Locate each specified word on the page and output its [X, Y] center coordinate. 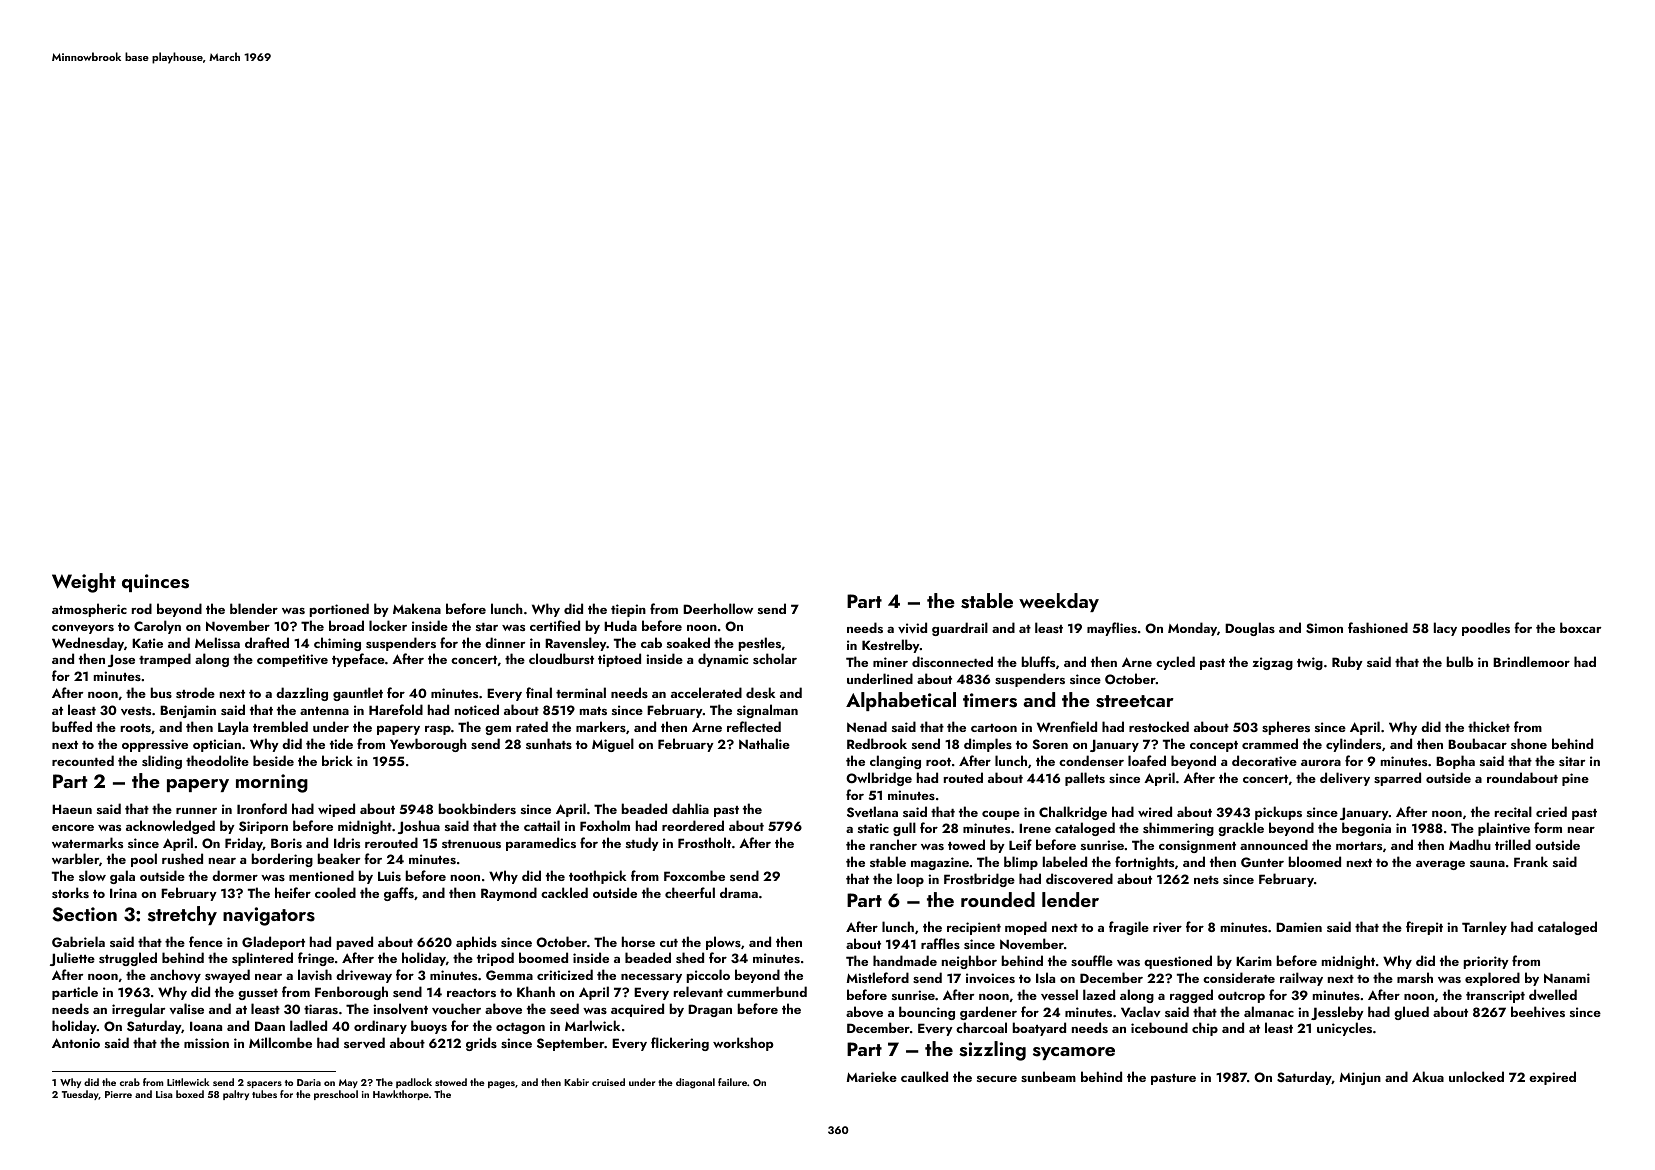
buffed [72, 726]
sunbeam [1048, 1076]
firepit [1424, 928]
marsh [1415, 977]
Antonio [76, 1043]
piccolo [708, 976]
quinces [155, 583]
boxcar [1580, 627]
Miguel [613, 745]
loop [910, 880]
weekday [1059, 602]
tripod [495, 959]
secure [997, 1079]
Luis [389, 876]
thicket [1489, 726]
